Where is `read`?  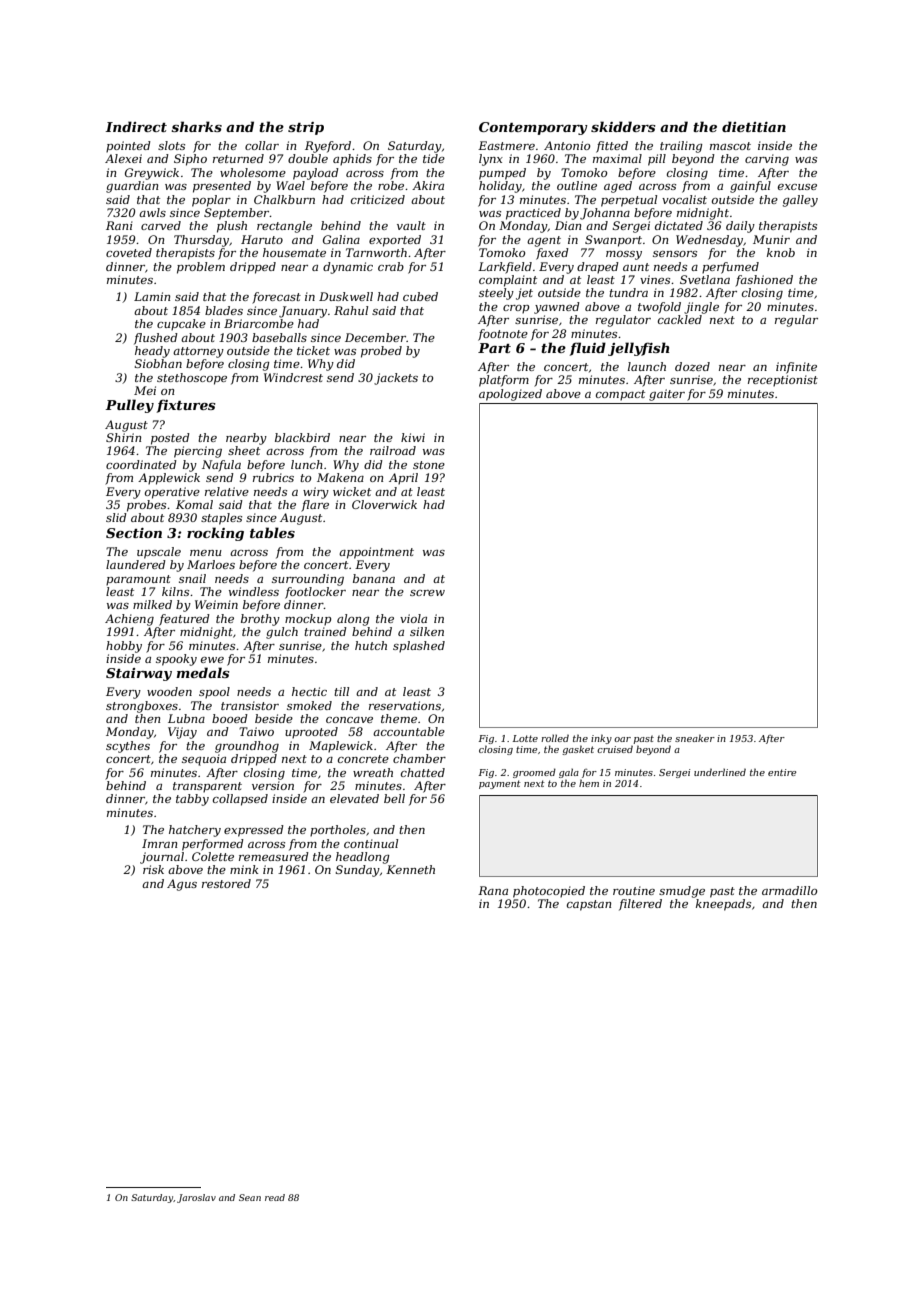 read is located at coordinates (275, 1197).
